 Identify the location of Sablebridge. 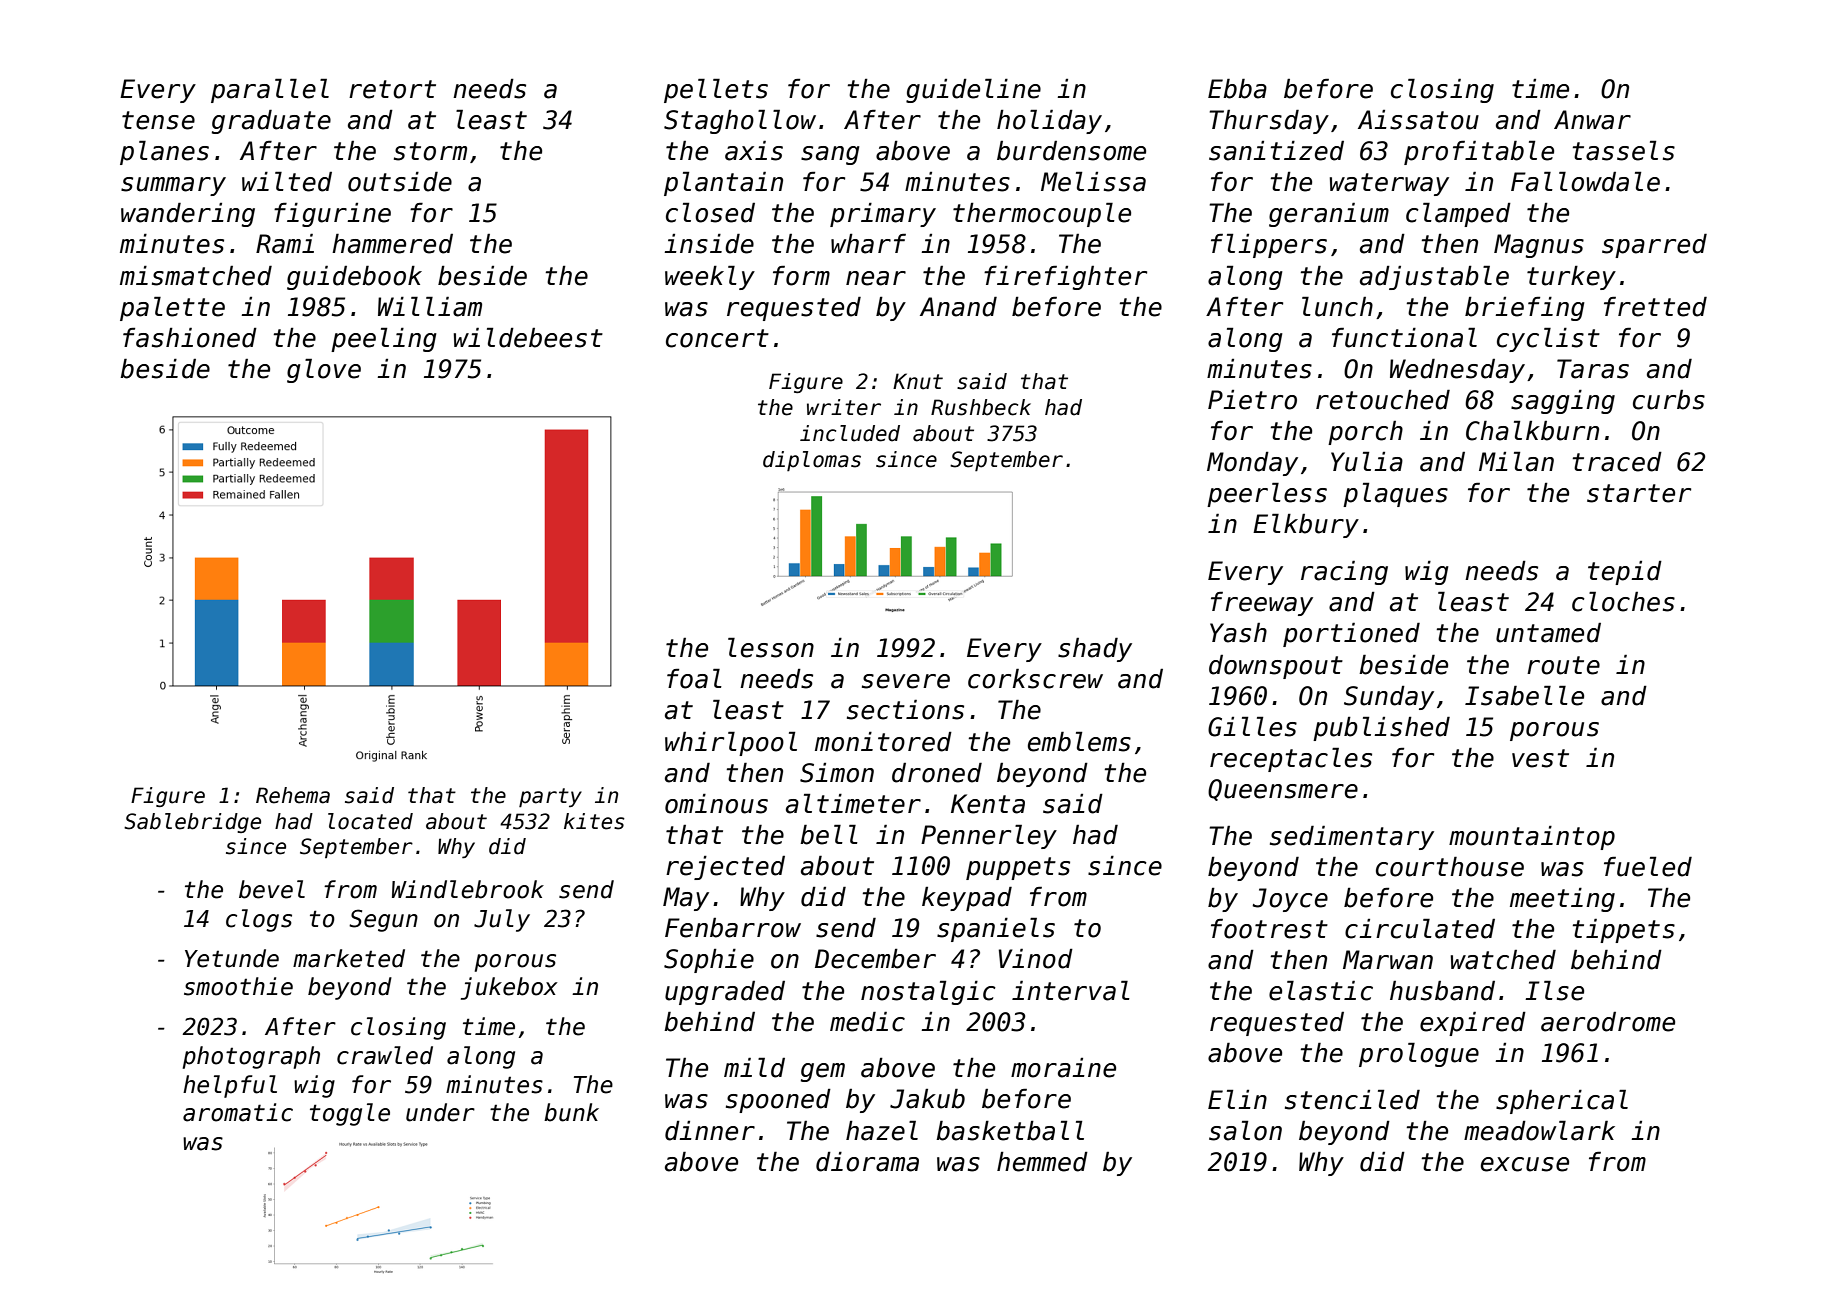
(192, 823).
